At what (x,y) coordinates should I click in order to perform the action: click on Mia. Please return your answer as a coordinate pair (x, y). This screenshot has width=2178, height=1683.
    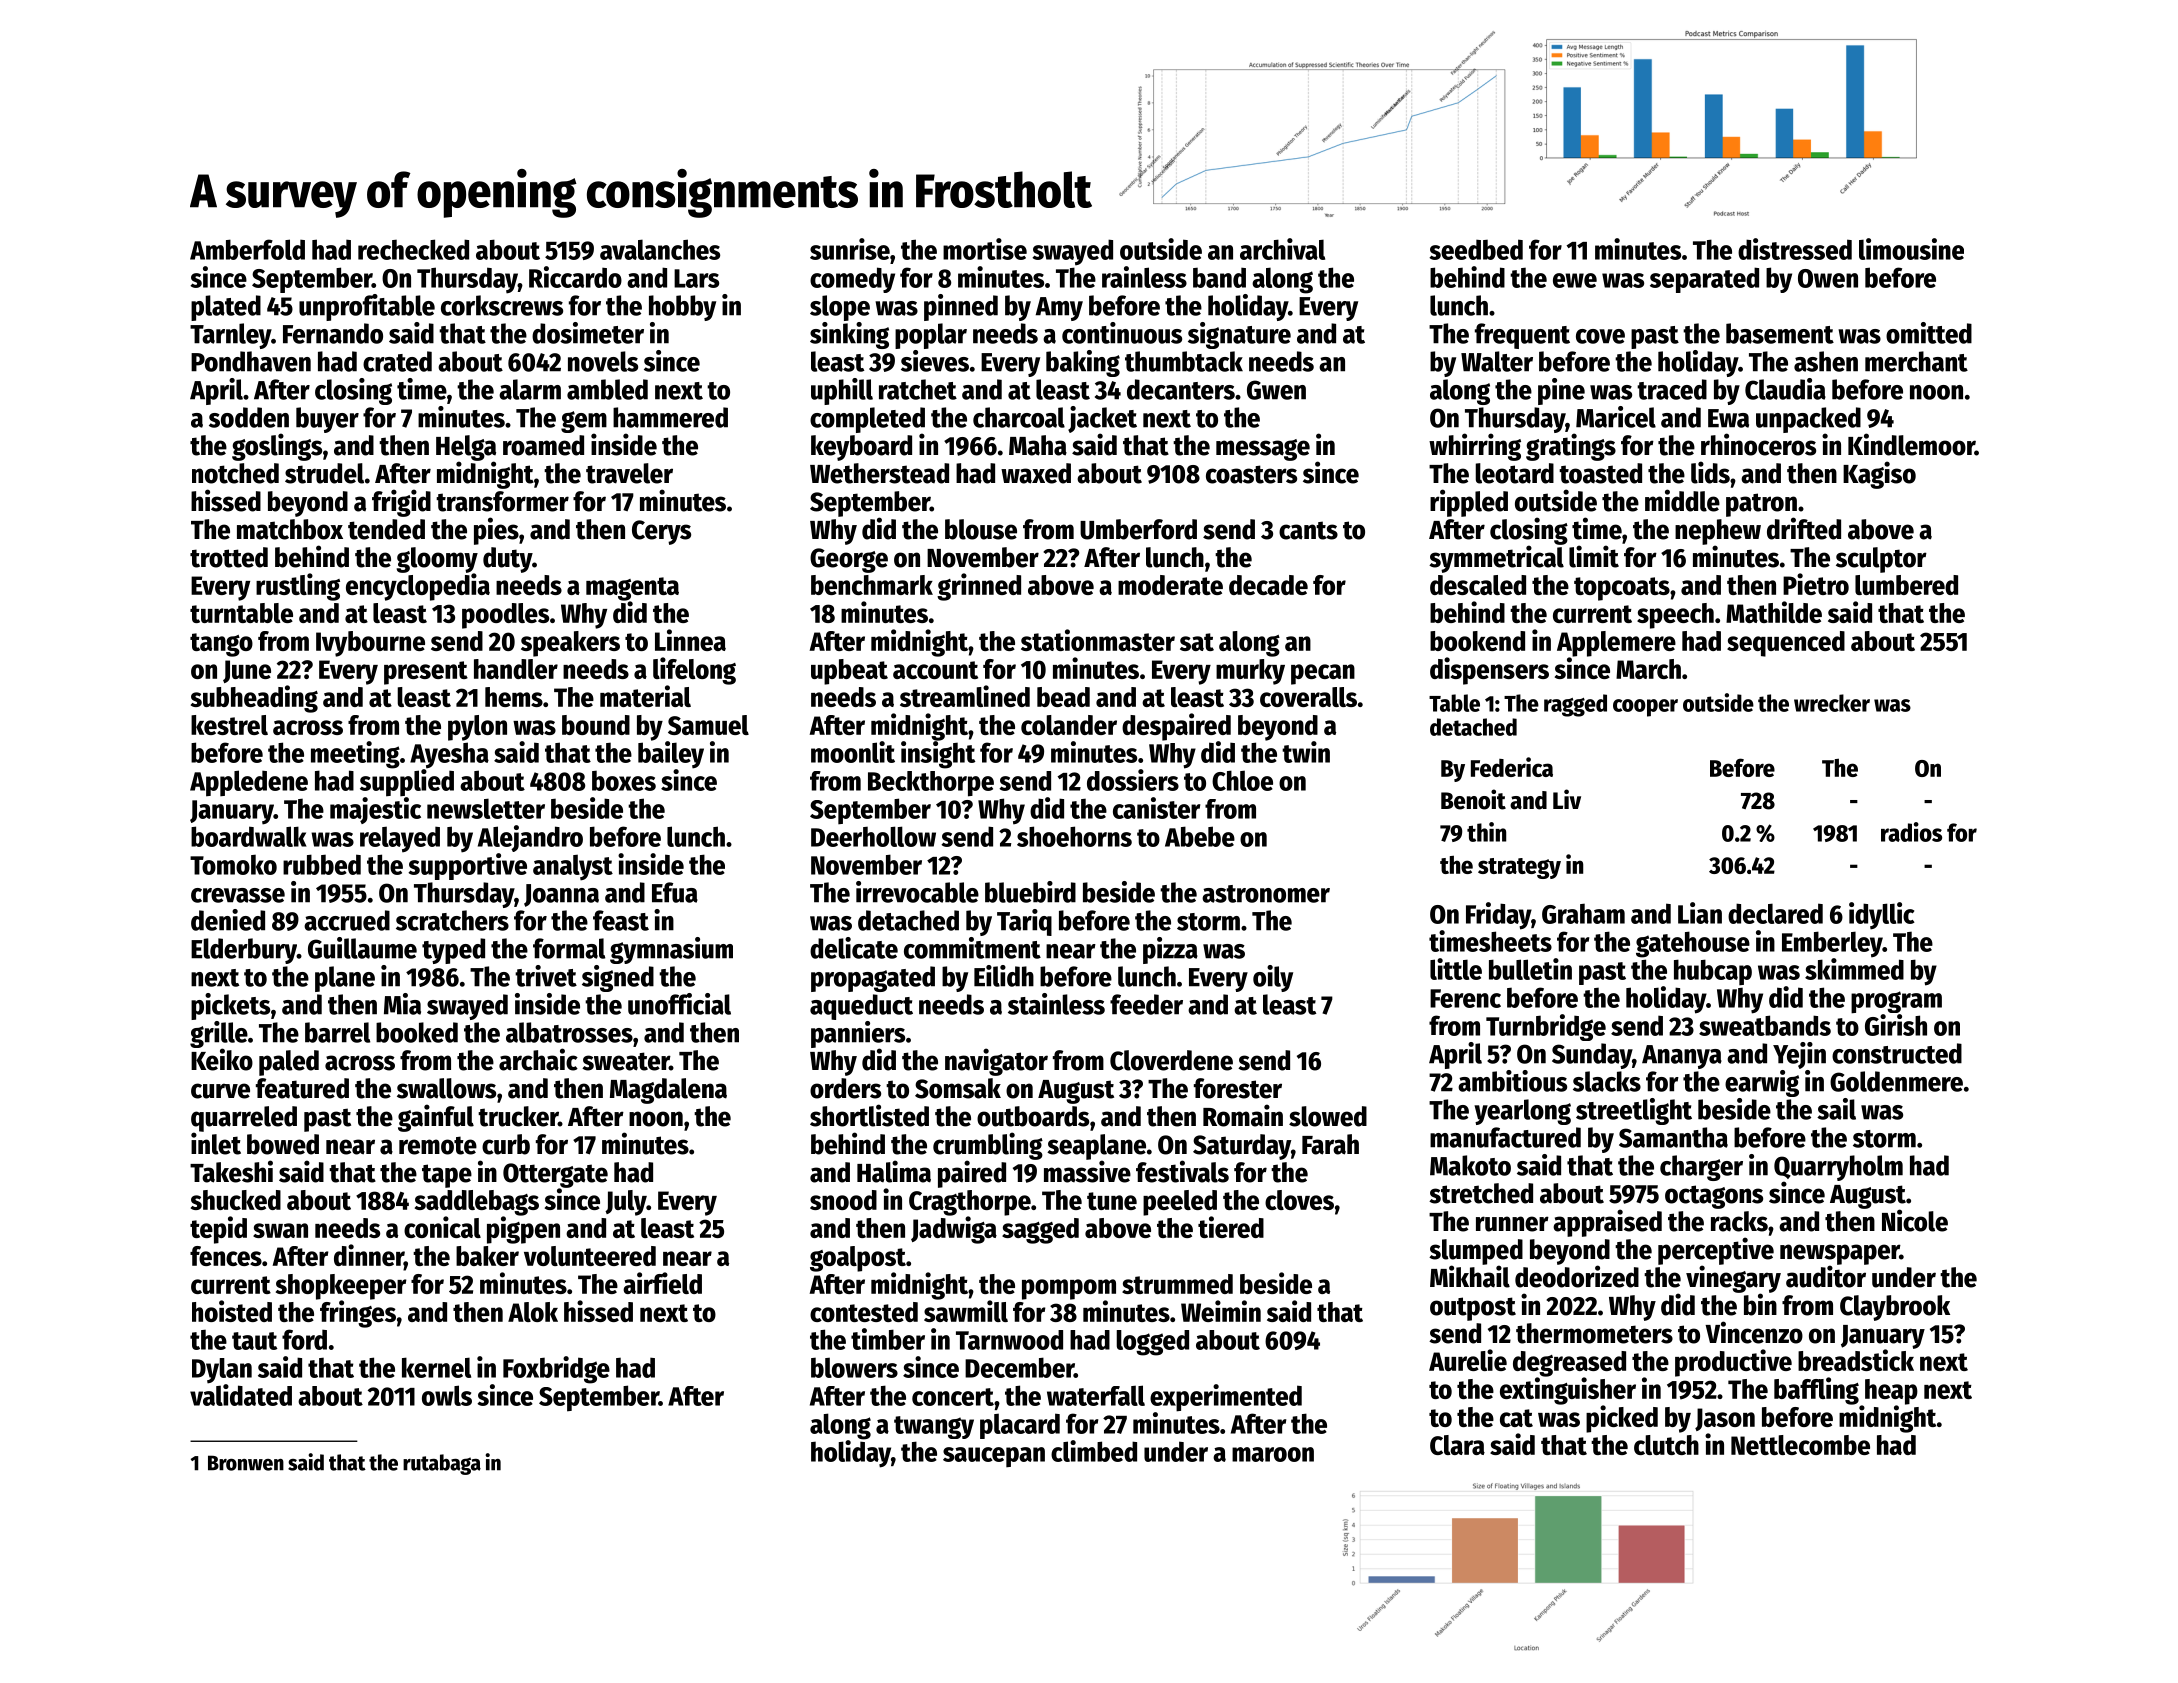
    Looking at the image, I should click on (402, 1004).
